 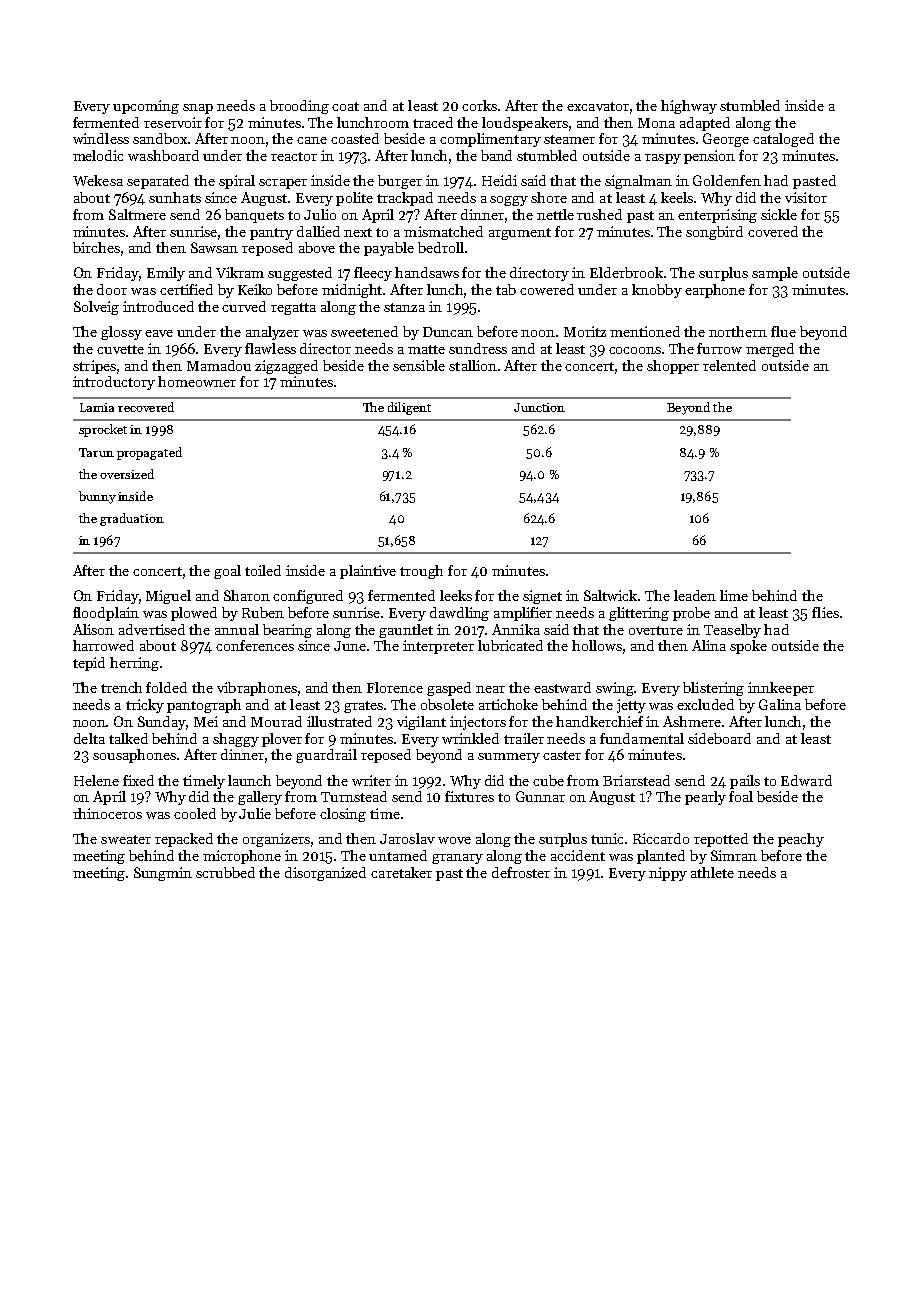 What do you see at coordinates (520, 234) in the screenshot?
I see `argument` at bounding box center [520, 234].
